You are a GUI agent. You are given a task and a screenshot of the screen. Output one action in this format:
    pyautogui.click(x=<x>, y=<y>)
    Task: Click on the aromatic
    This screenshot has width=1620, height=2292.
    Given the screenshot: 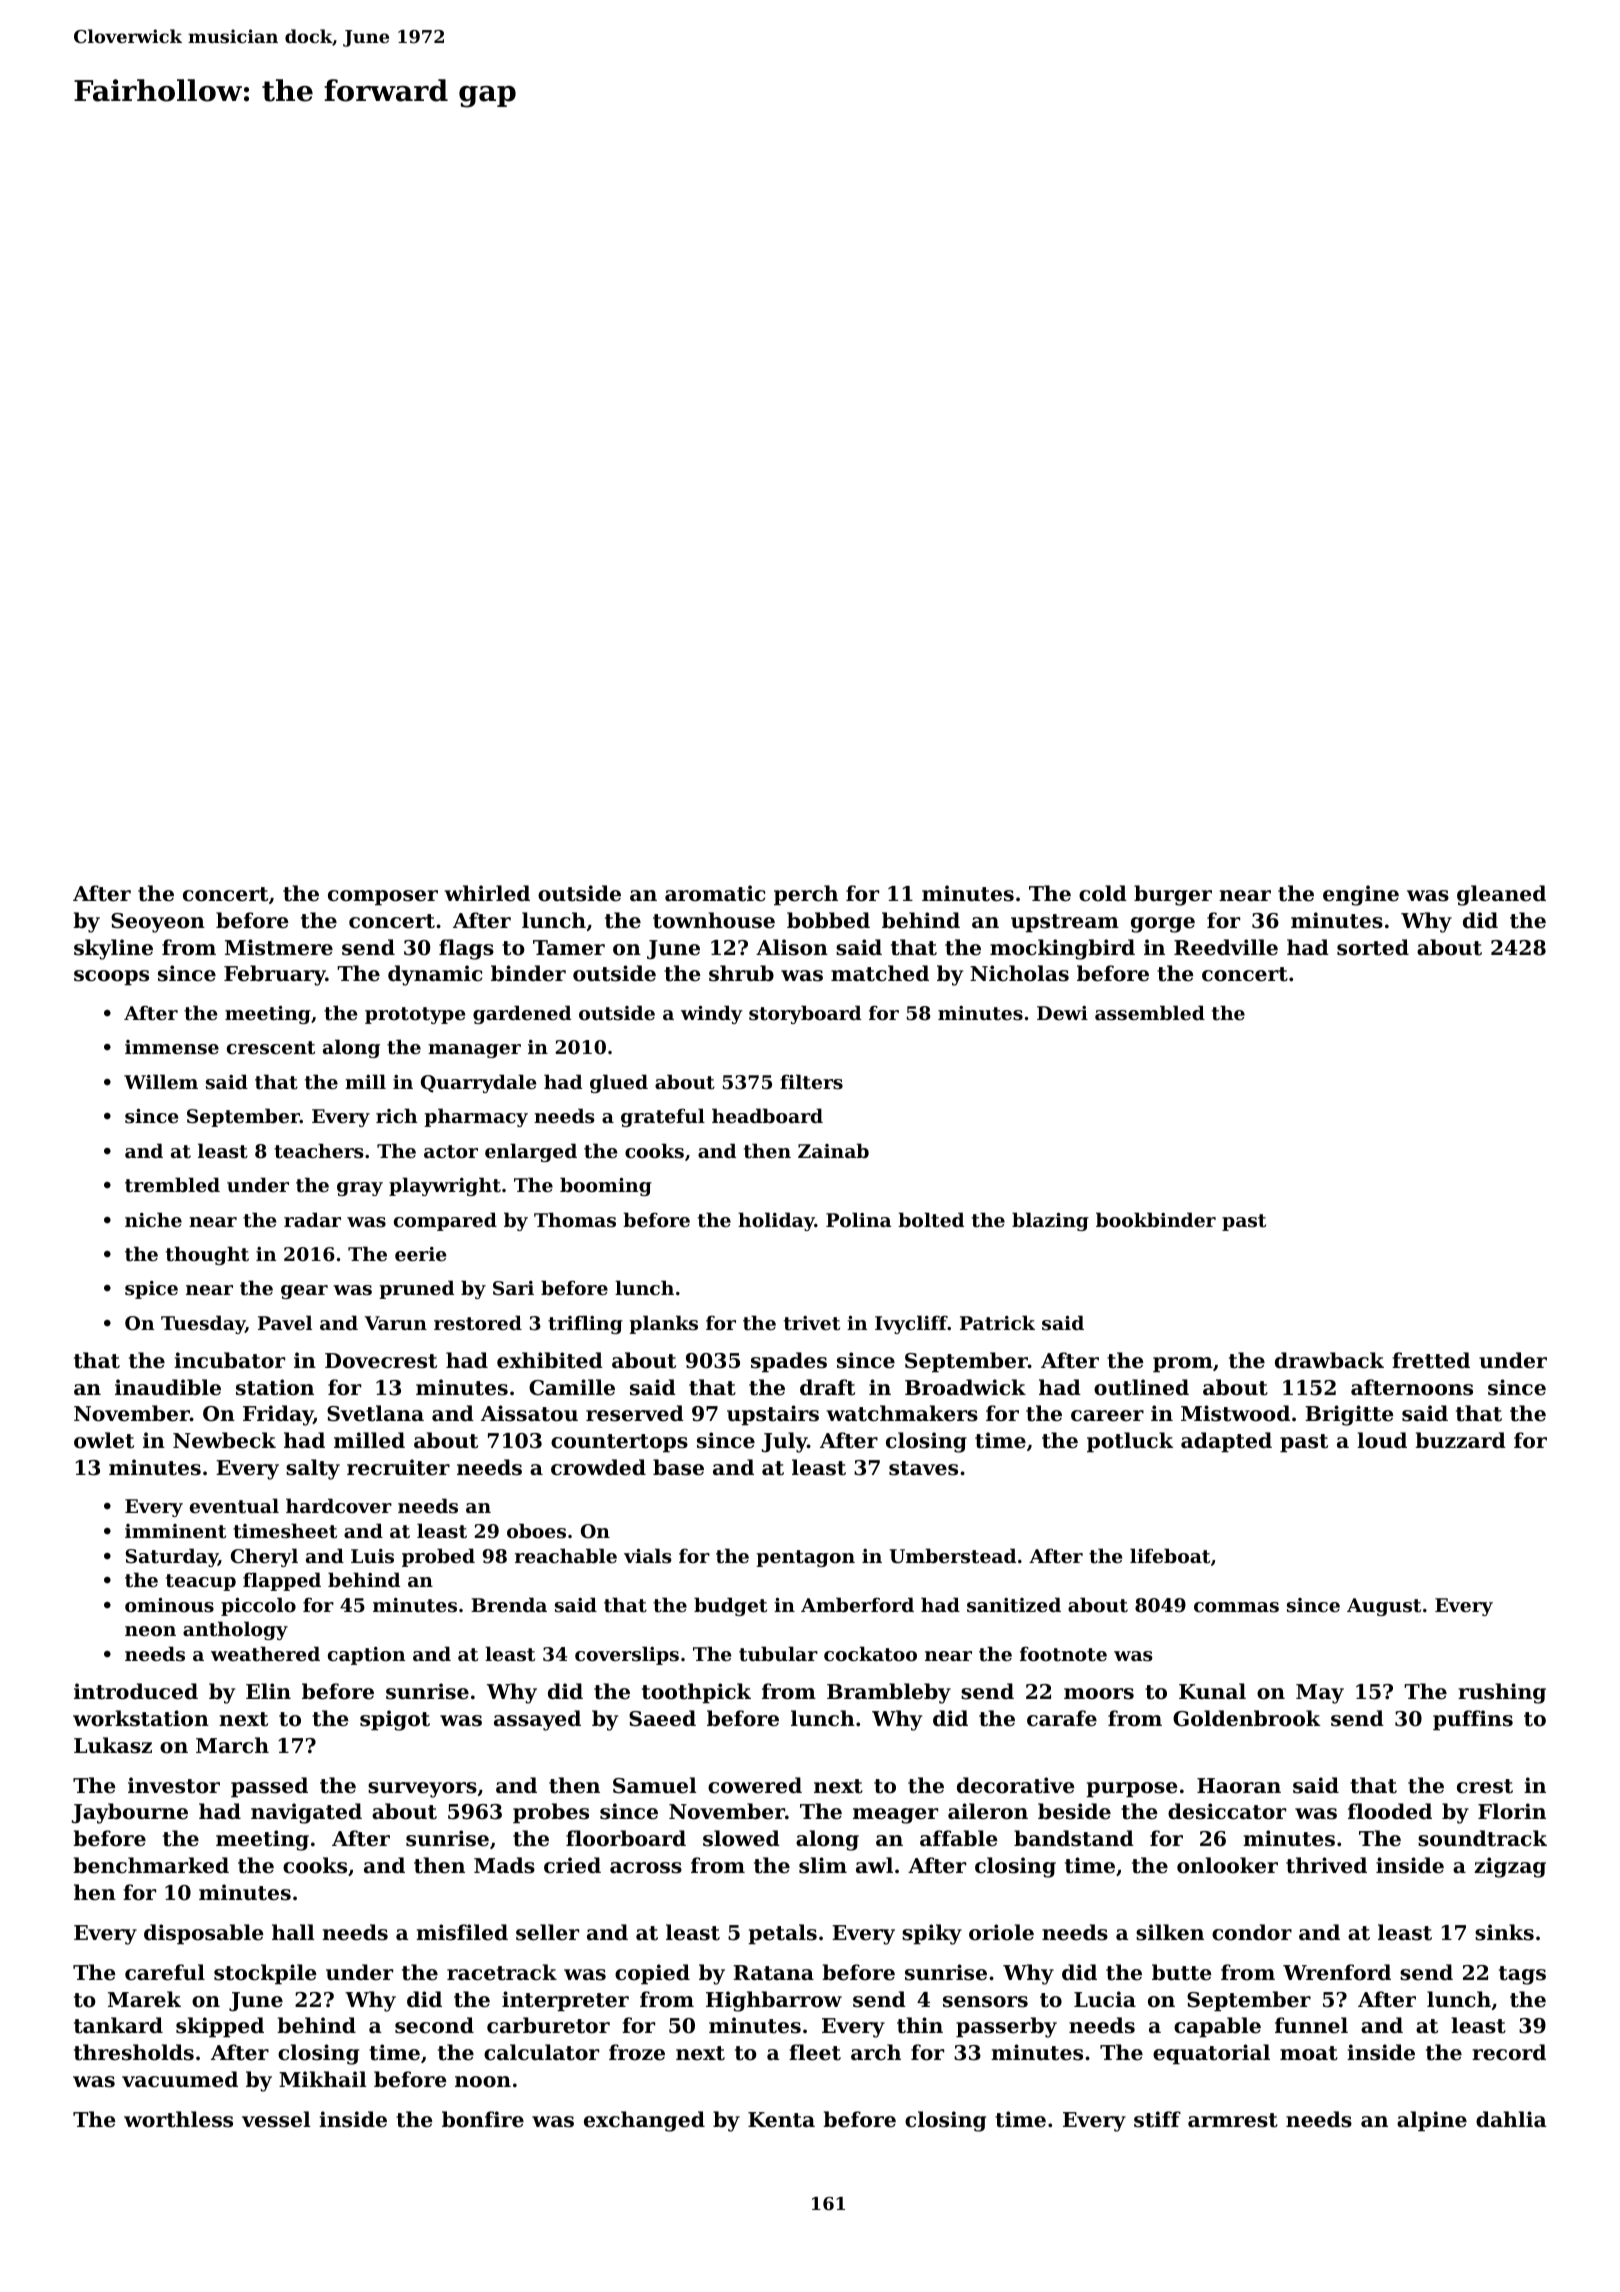 What is the action you would take?
    pyautogui.click(x=715, y=893)
